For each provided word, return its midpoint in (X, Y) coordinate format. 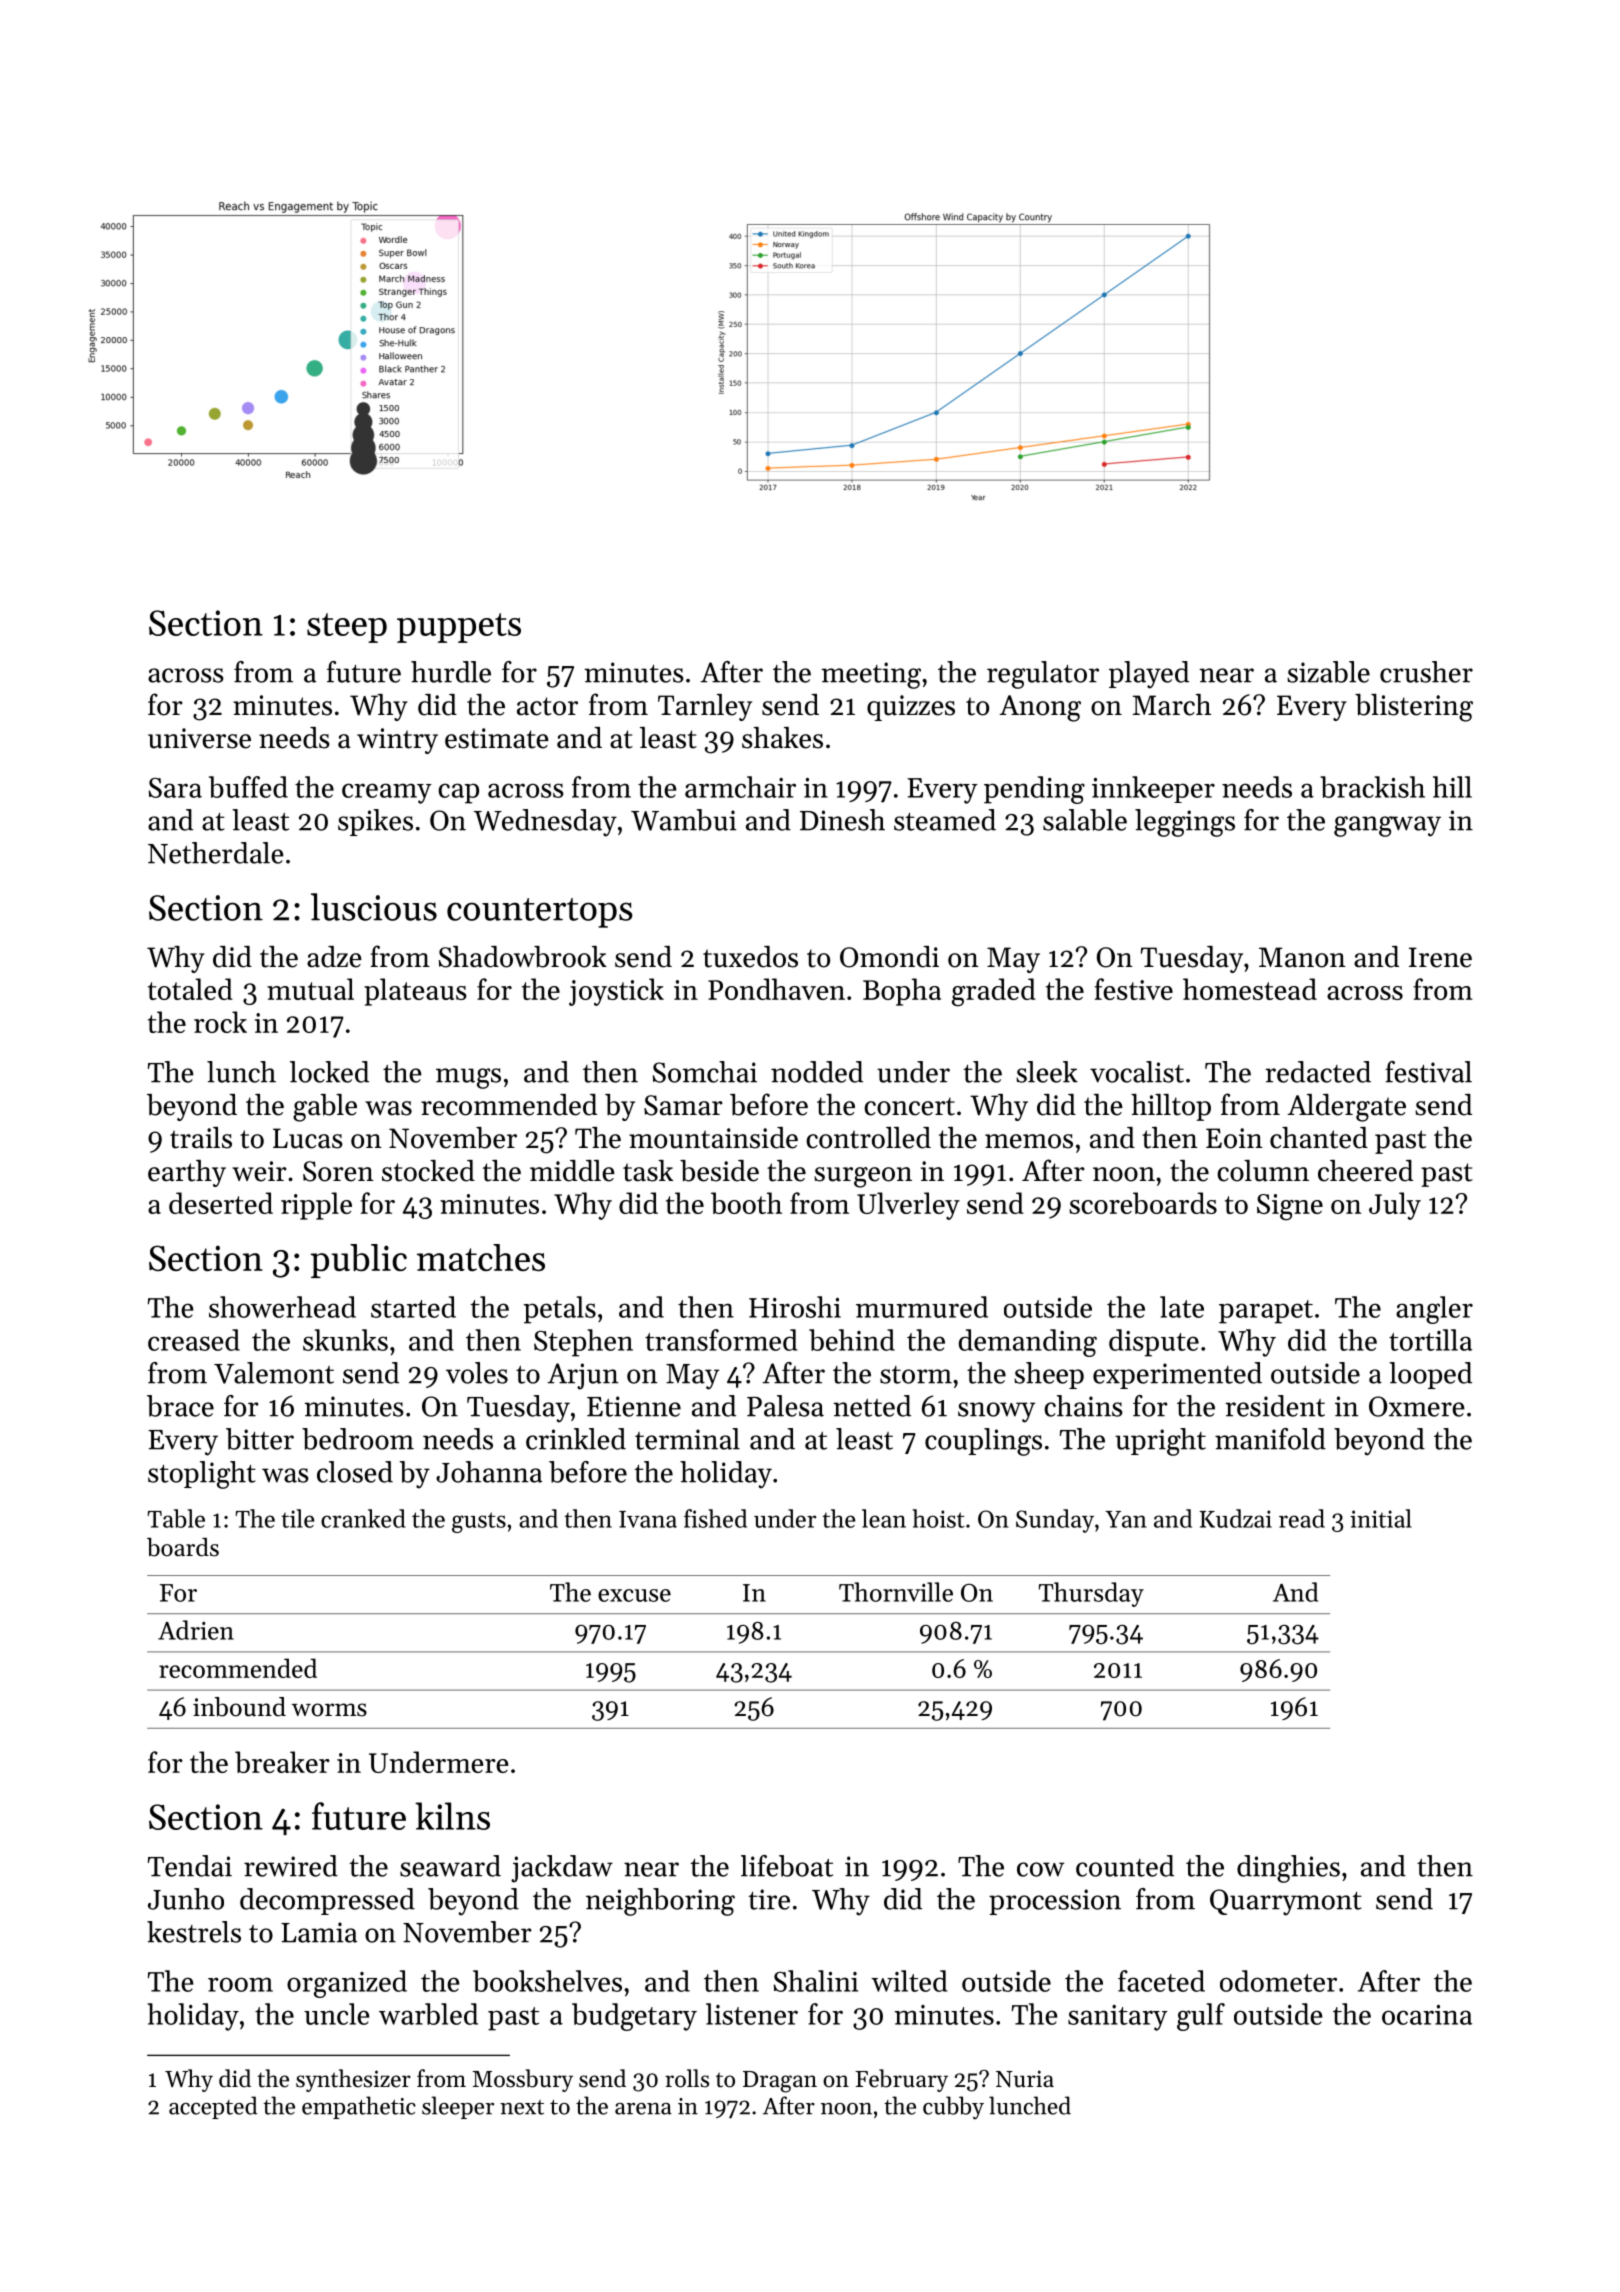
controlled (868, 1138)
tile (297, 1518)
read (1302, 1518)
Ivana (648, 1519)
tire (769, 1899)
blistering (1414, 708)
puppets (459, 628)
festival (1428, 1072)
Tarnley (705, 707)
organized (347, 1984)
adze (334, 957)
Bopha (902, 992)
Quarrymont (1286, 1902)
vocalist (1137, 1072)
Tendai (190, 1866)
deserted (221, 1203)
